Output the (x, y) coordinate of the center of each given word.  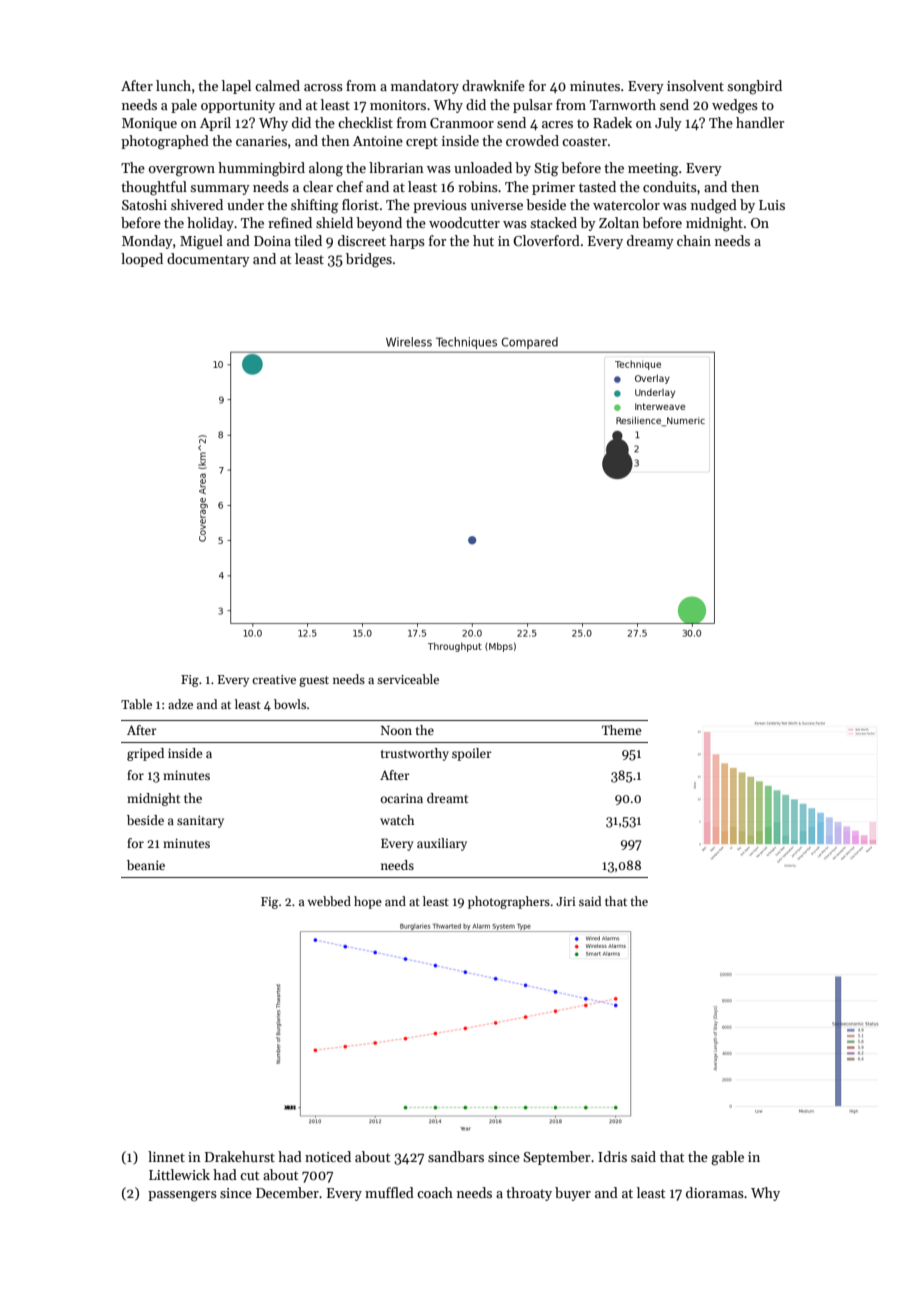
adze (180, 704)
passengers (182, 1196)
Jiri (566, 901)
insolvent (695, 85)
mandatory (425, 87)
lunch (173, 85)
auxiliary (442, 844)
